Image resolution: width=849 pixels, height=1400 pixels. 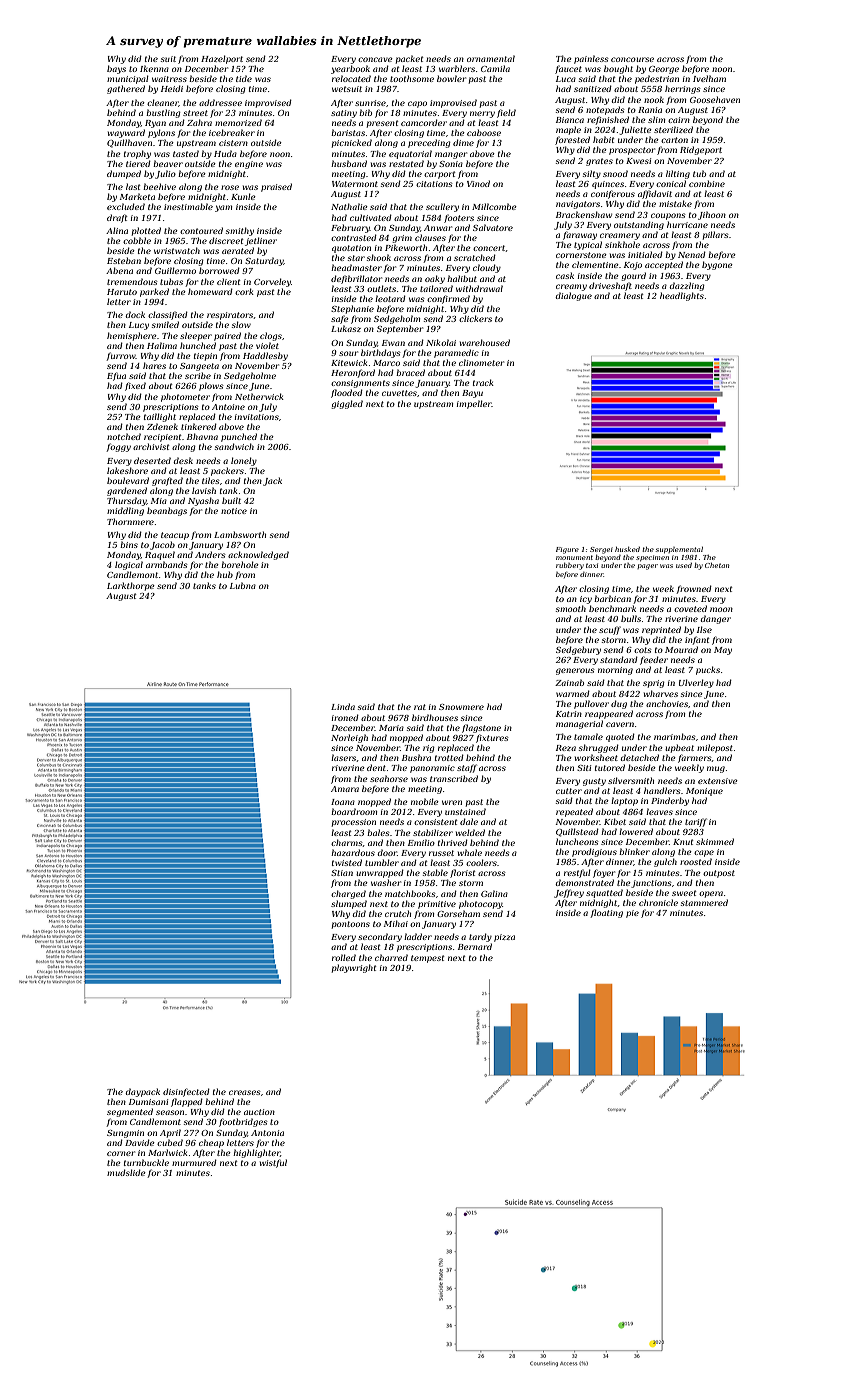 I want to click on Sonia, so click(x=451, y=164).
